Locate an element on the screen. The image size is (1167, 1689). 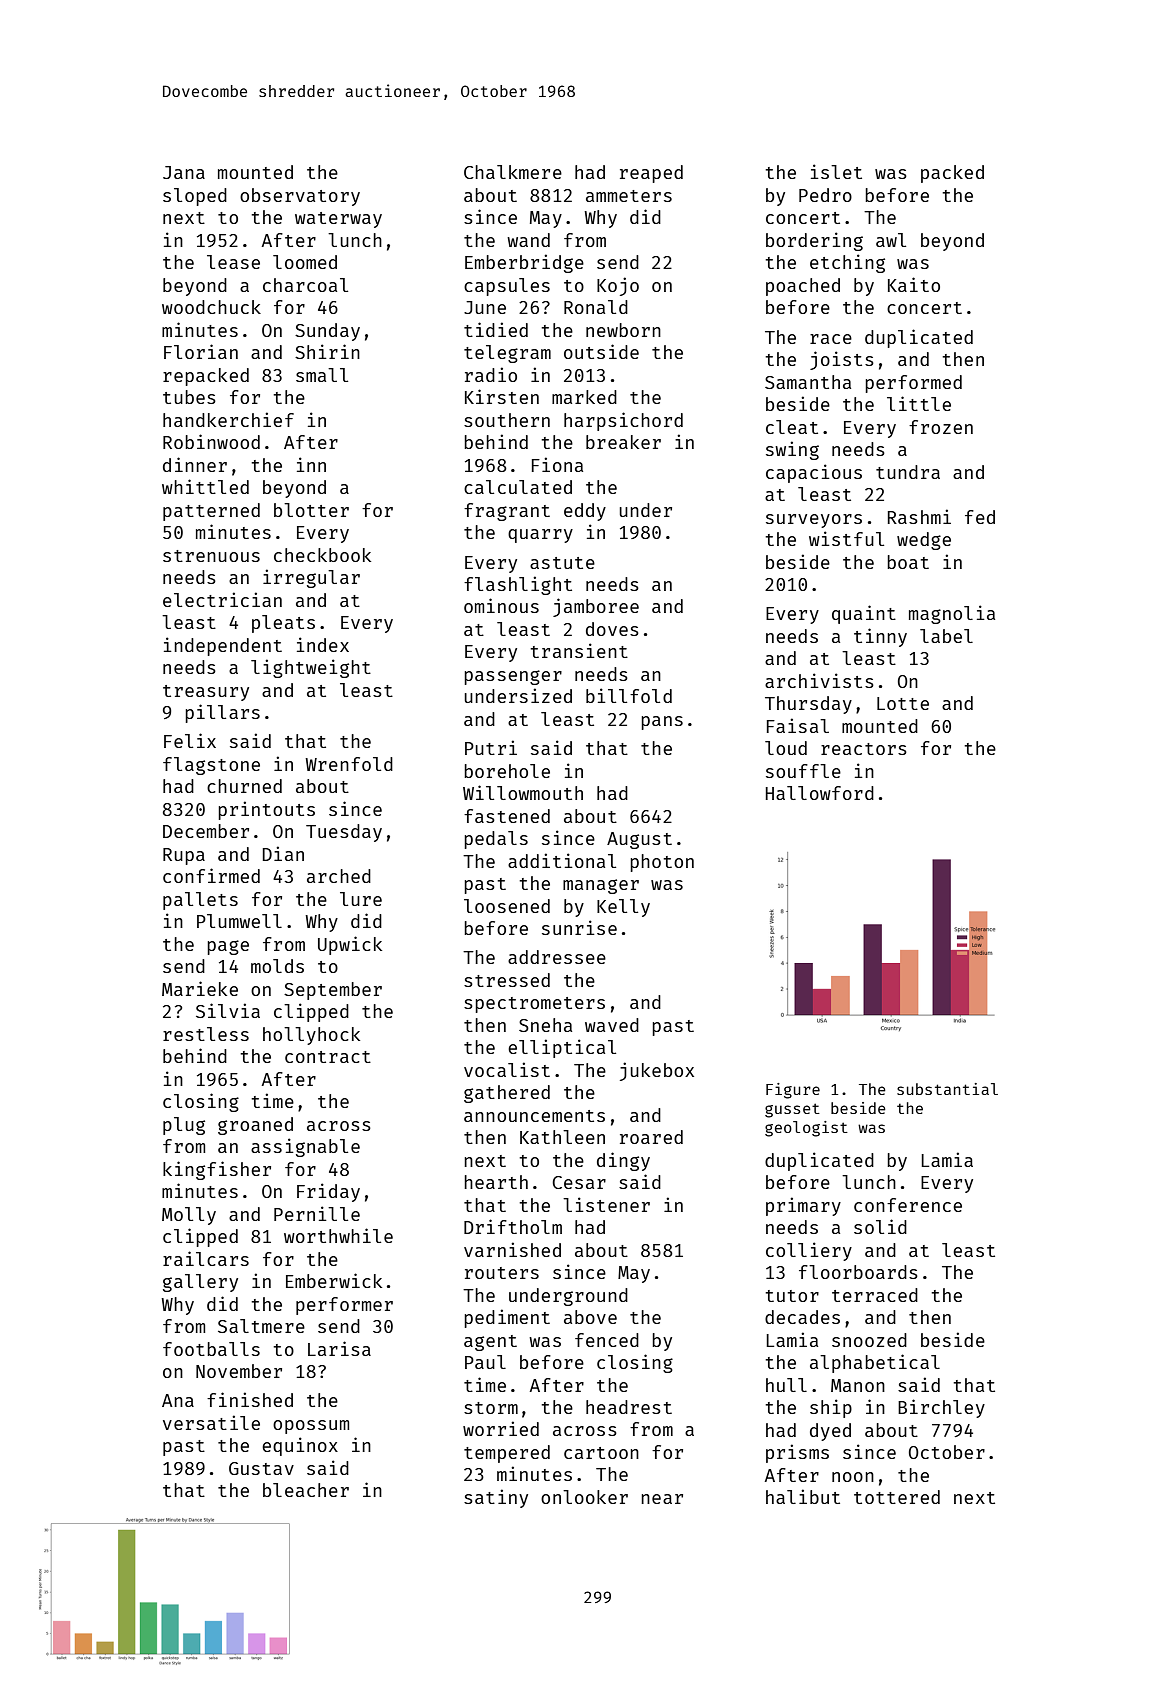
islet is located at coordinates (836, 171).
